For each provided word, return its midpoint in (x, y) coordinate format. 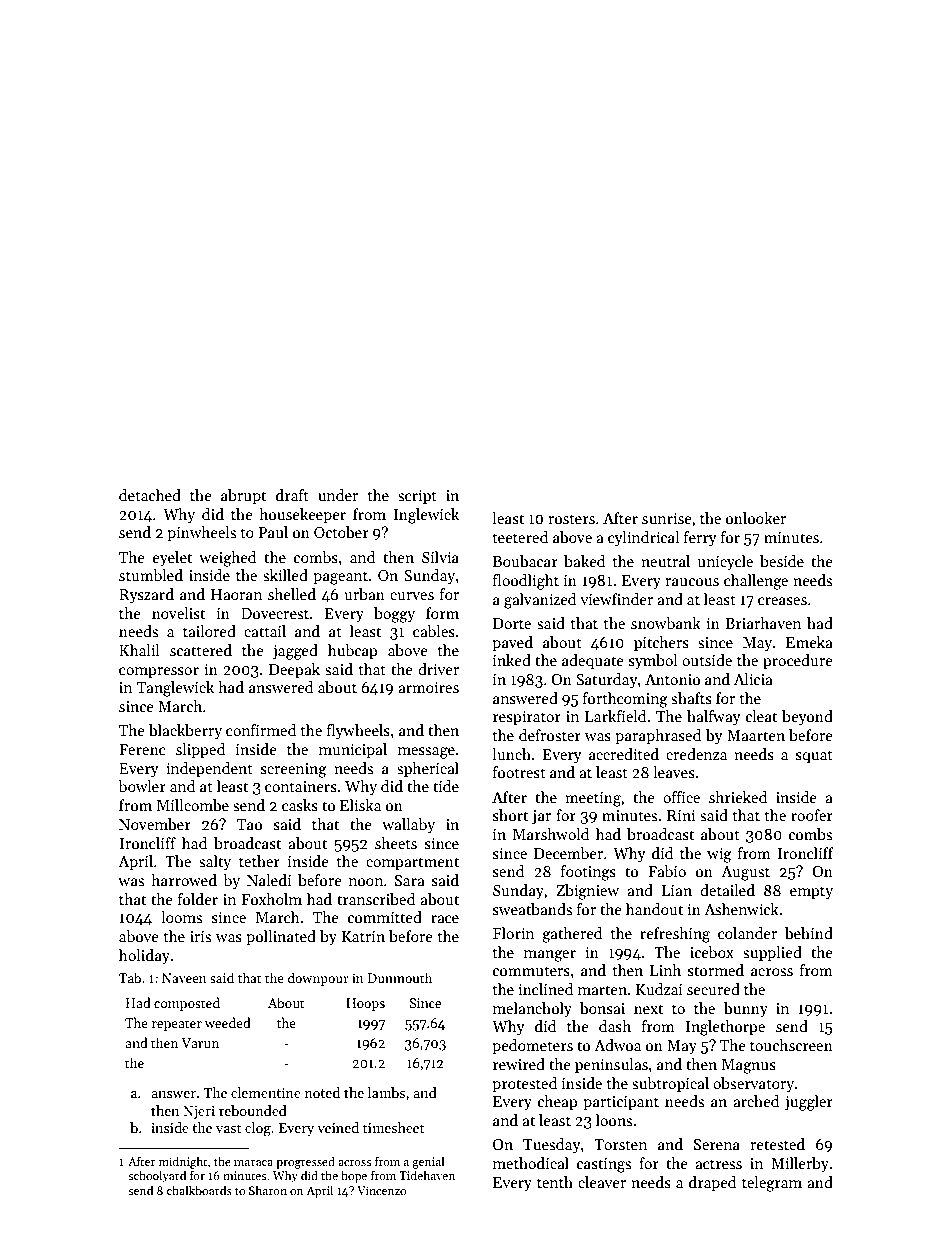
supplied (772, 953)
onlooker (756, 518)
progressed (305, 1162)
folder (198, 899)
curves (412, 596)
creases (782, 601)
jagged (295, 652)
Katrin (363, 936)
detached (150, 495)
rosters (571, 519)
